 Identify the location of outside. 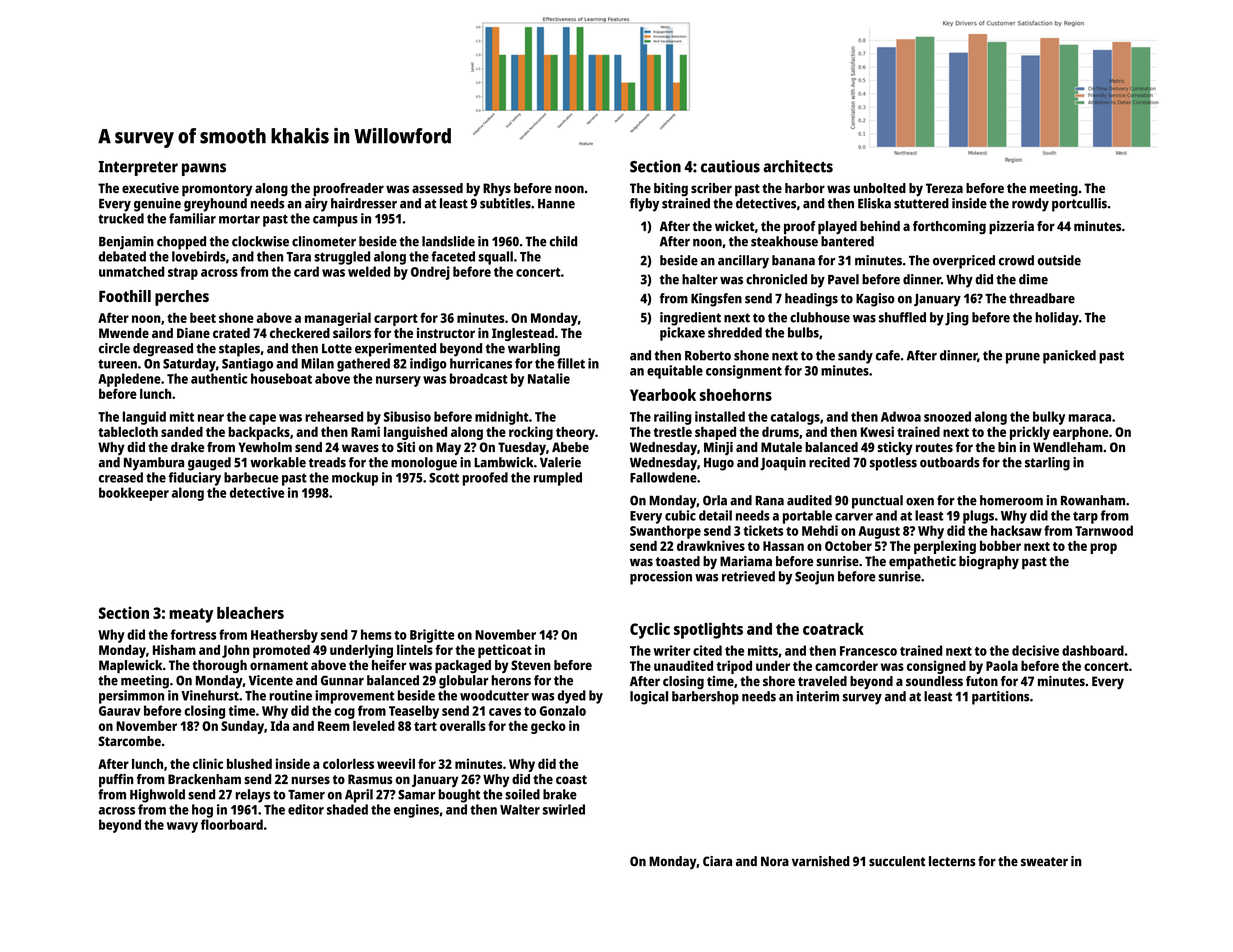
(1059, 260).
